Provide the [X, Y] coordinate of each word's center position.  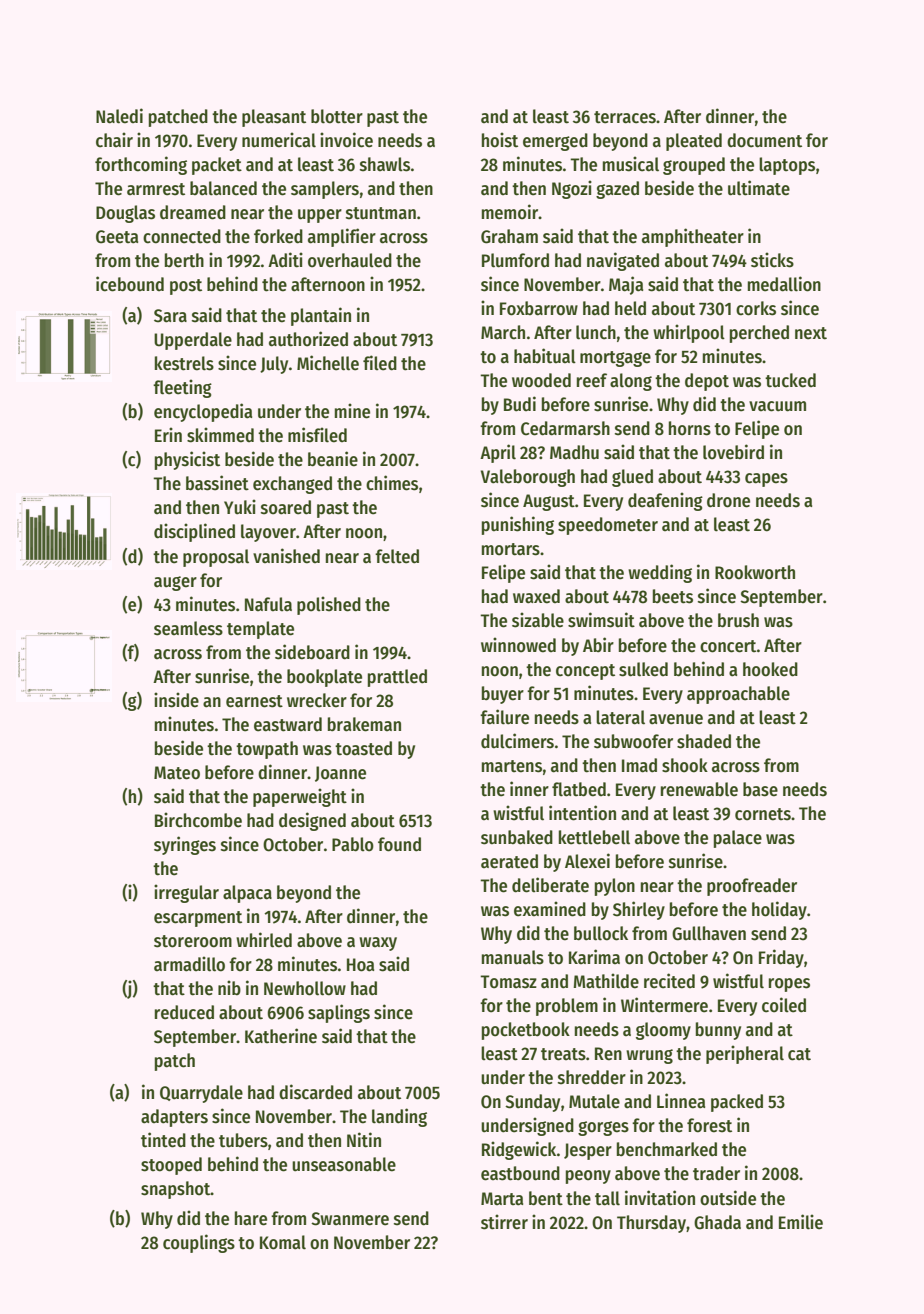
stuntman [381, 213]
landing [399, 1117]
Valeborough [528, 478]
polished [329, 605]
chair [114, 140]
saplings [339, 1013]
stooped [171, 1166]
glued [632, 478]
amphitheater [693, 237]
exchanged [292, 485]
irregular [186, 893]
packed [737, 1103]
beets [673, 596]
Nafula [268, 604]
